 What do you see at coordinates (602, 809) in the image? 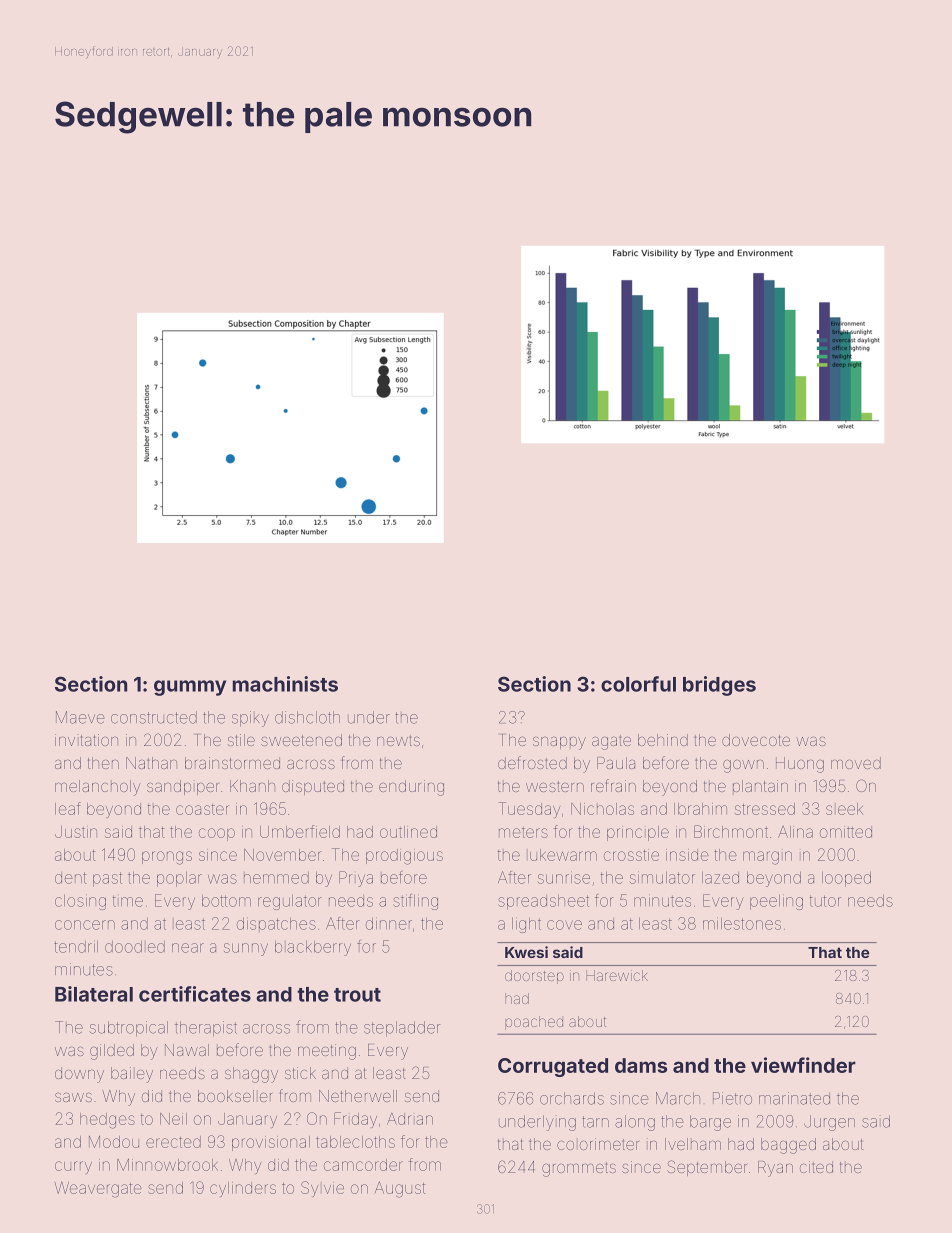
I see `Nicholas` at bounding box center [602, 809].
